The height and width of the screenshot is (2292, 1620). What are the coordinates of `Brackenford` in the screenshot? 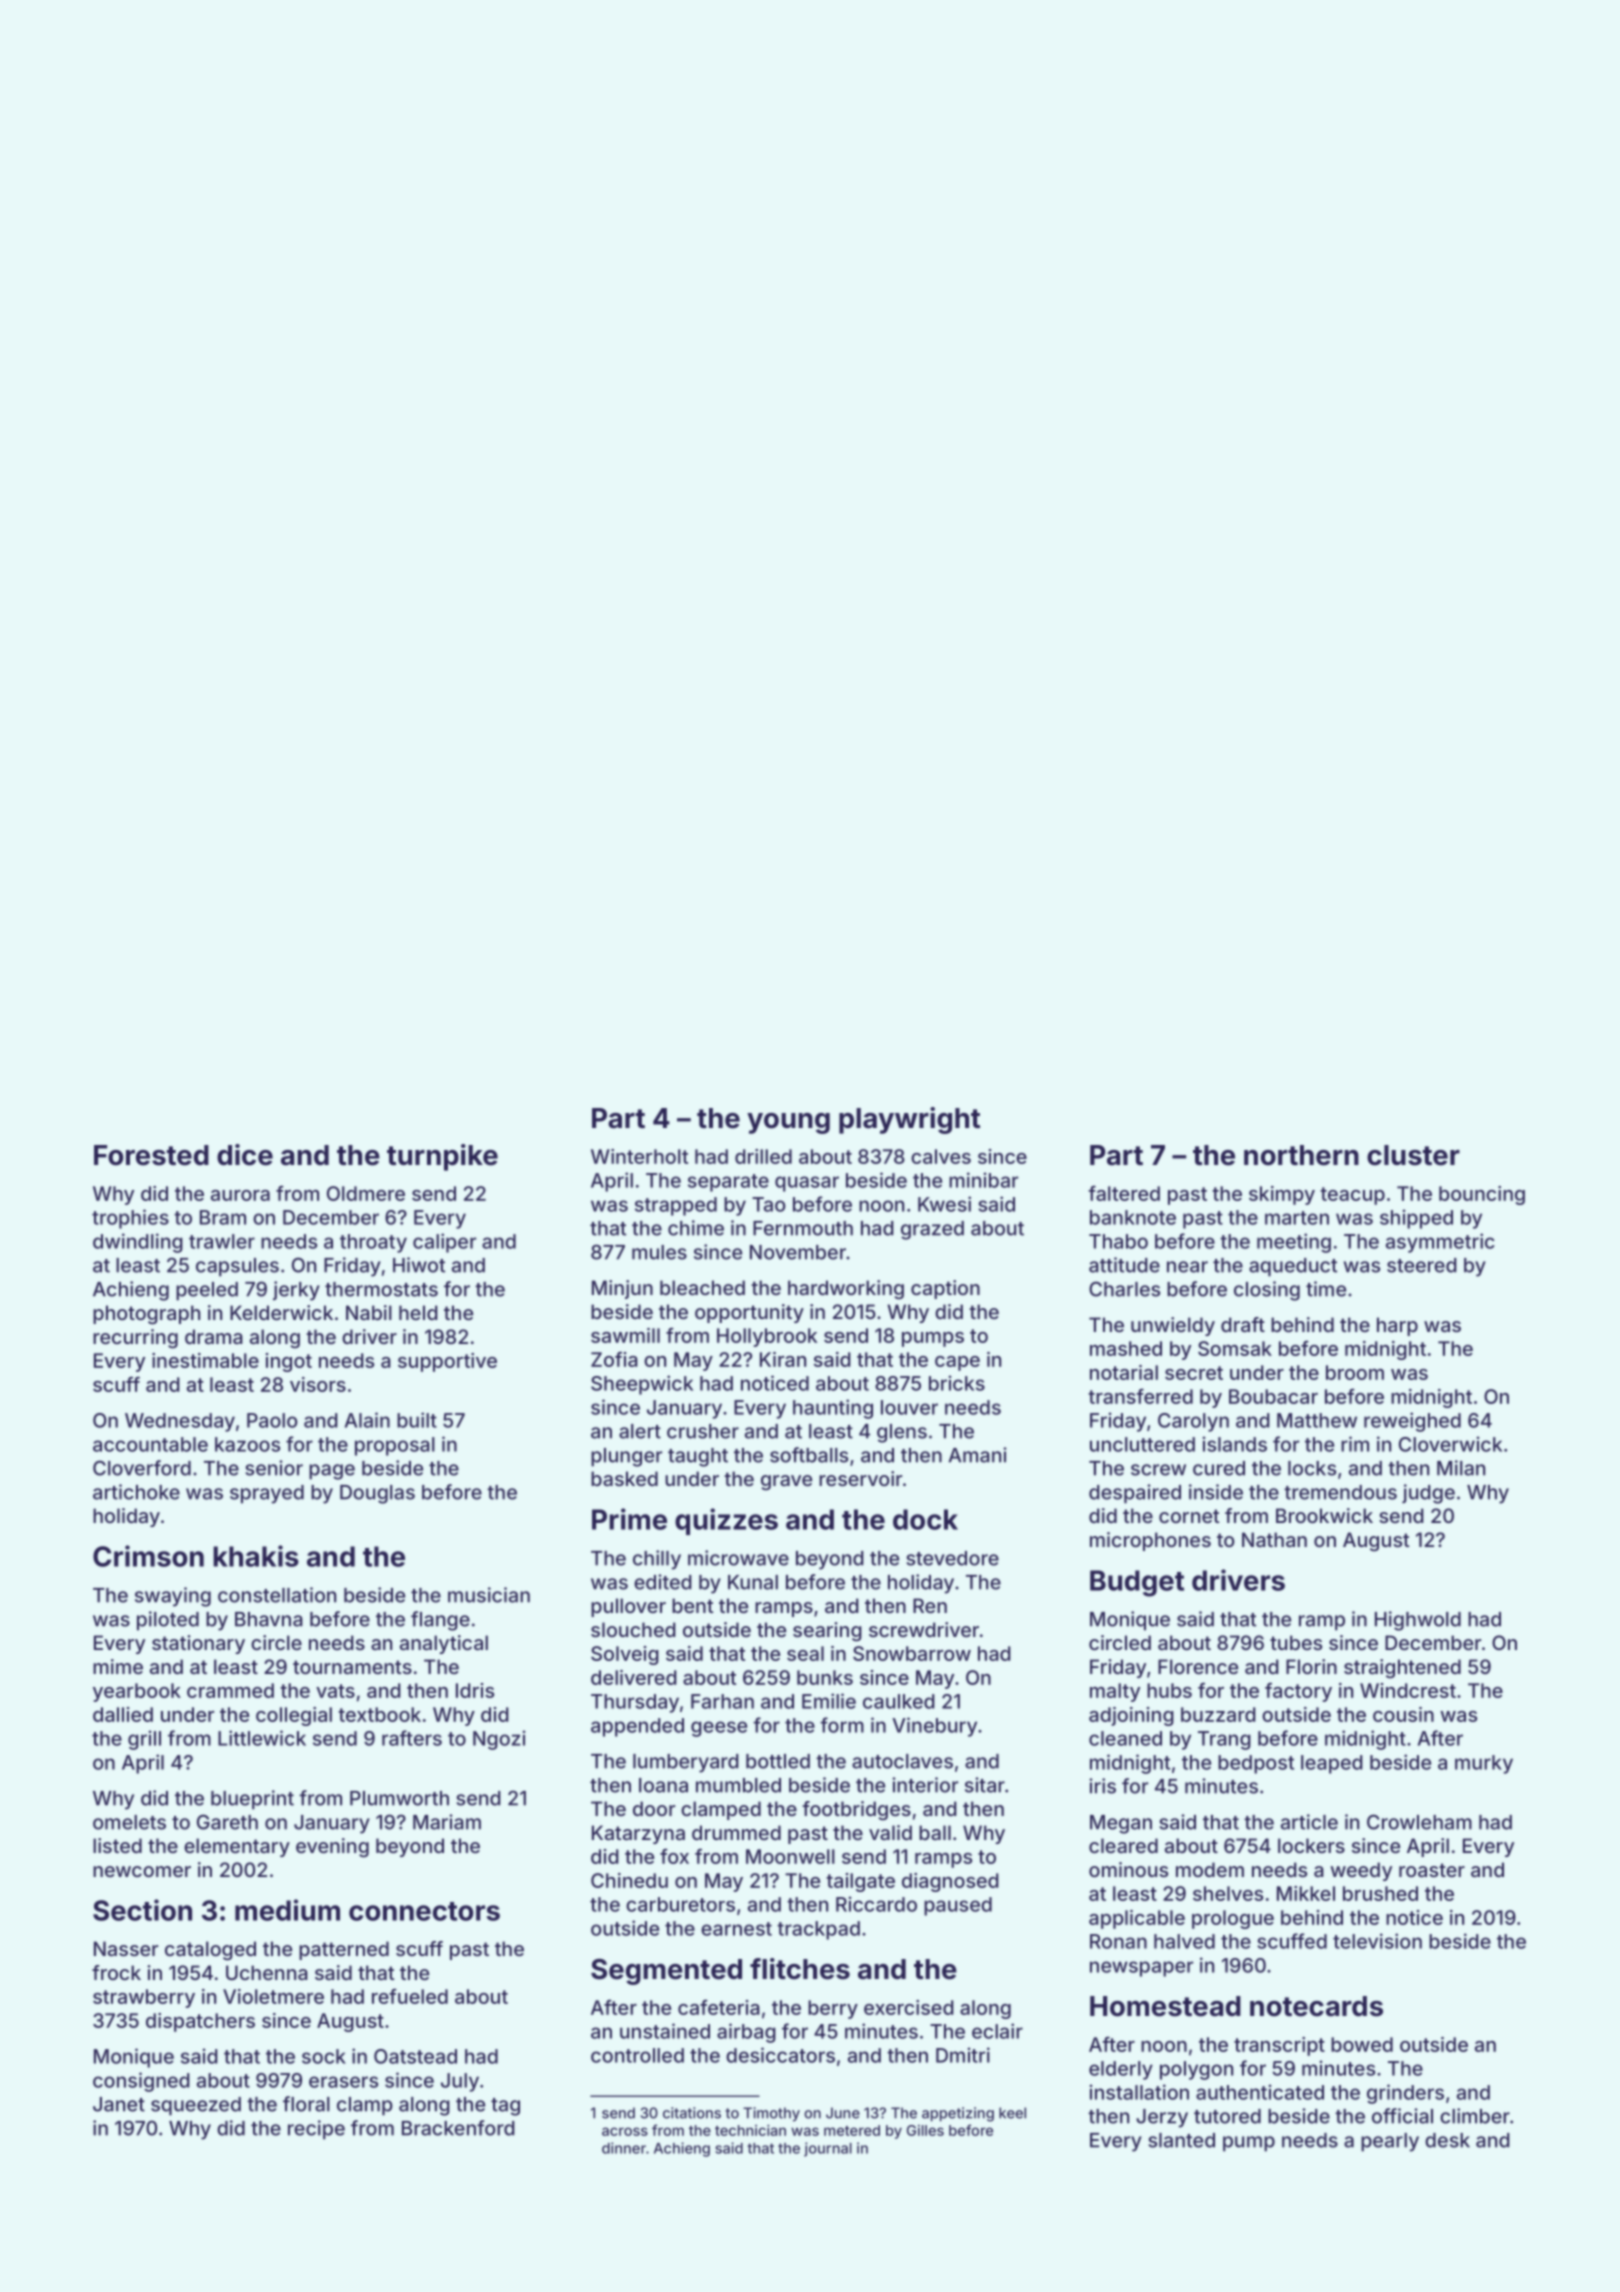 It's located at (458, 2128).
